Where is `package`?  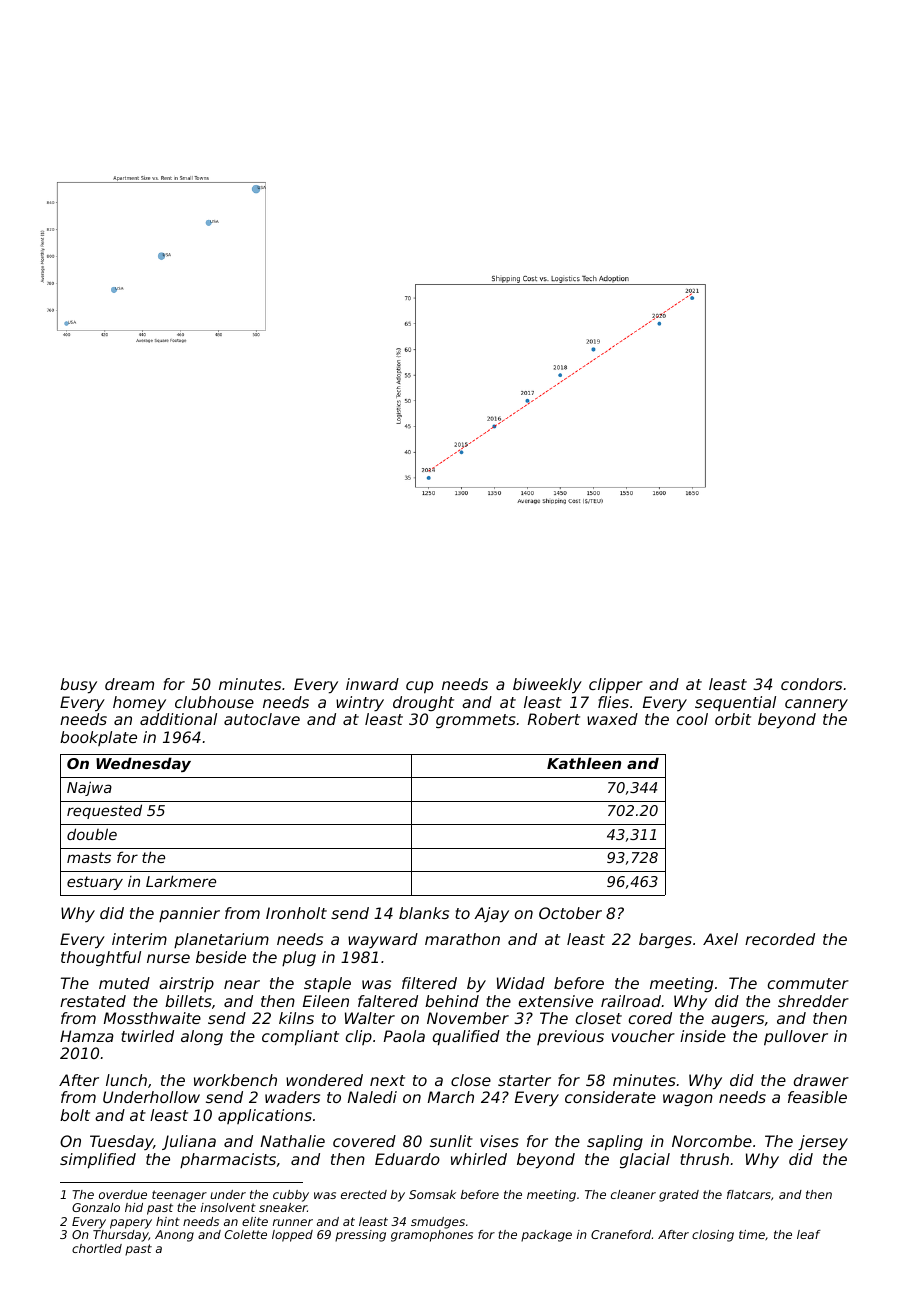
package is located at coordinates (546, 1236).
